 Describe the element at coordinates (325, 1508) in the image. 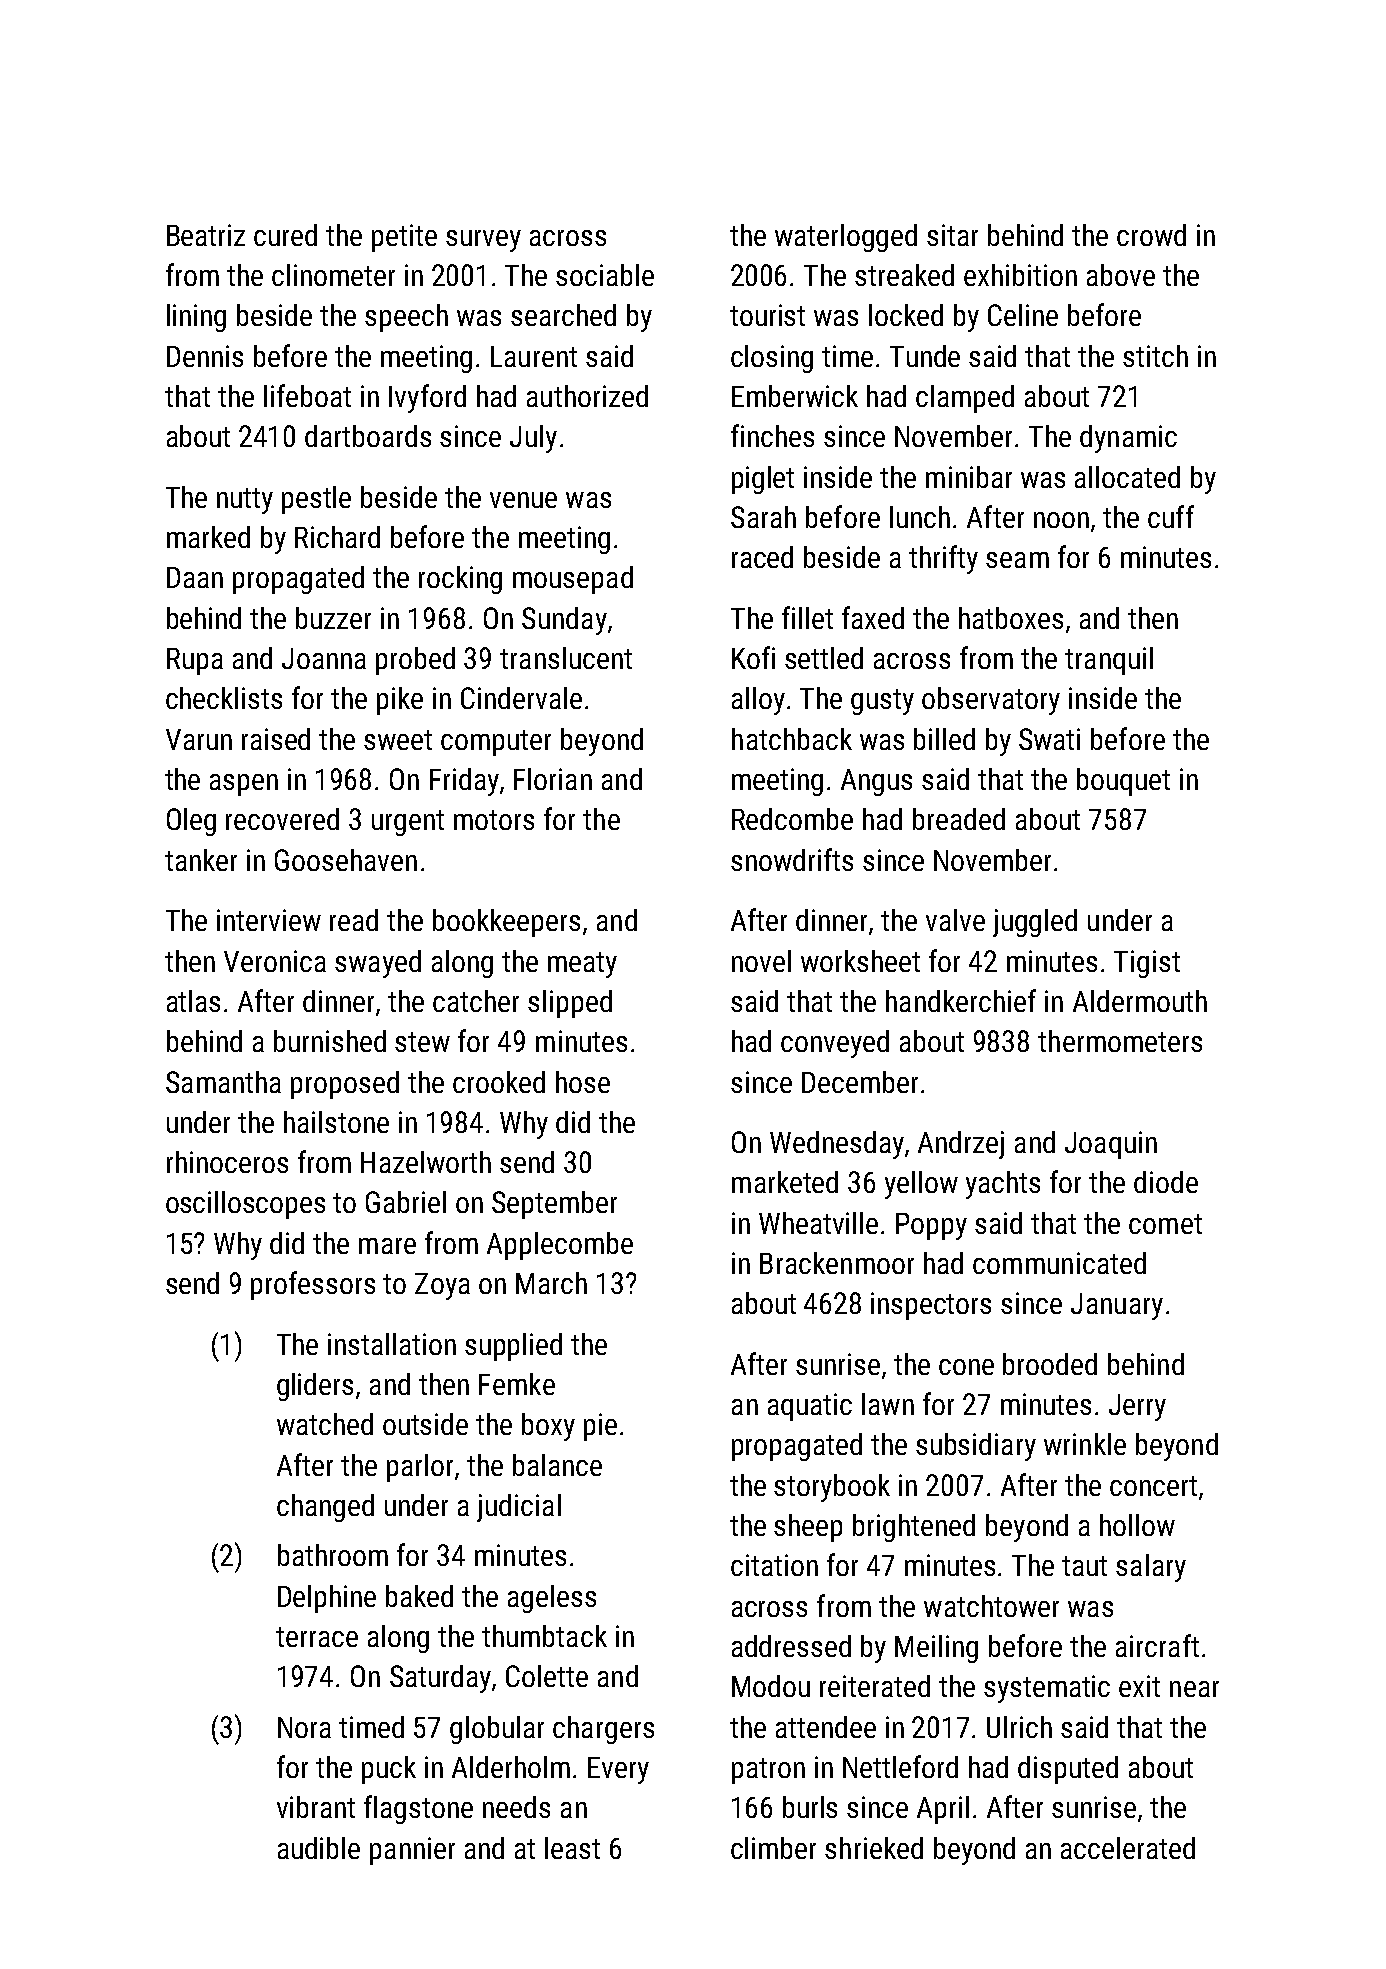

I see `changed` at that location.
